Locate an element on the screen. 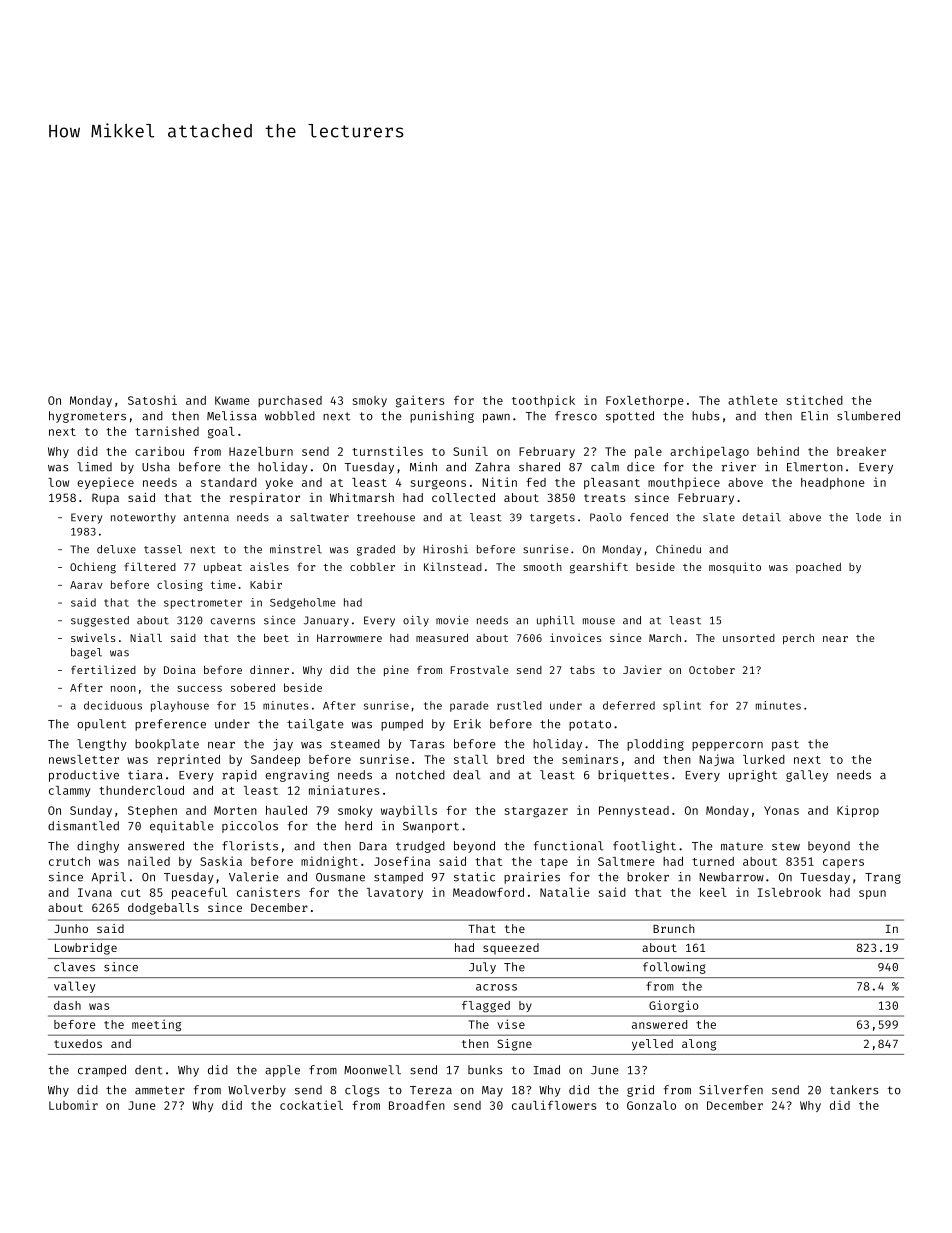 This screenshot has width=952, height=1233. behind is located at coordinates (778, 451).
